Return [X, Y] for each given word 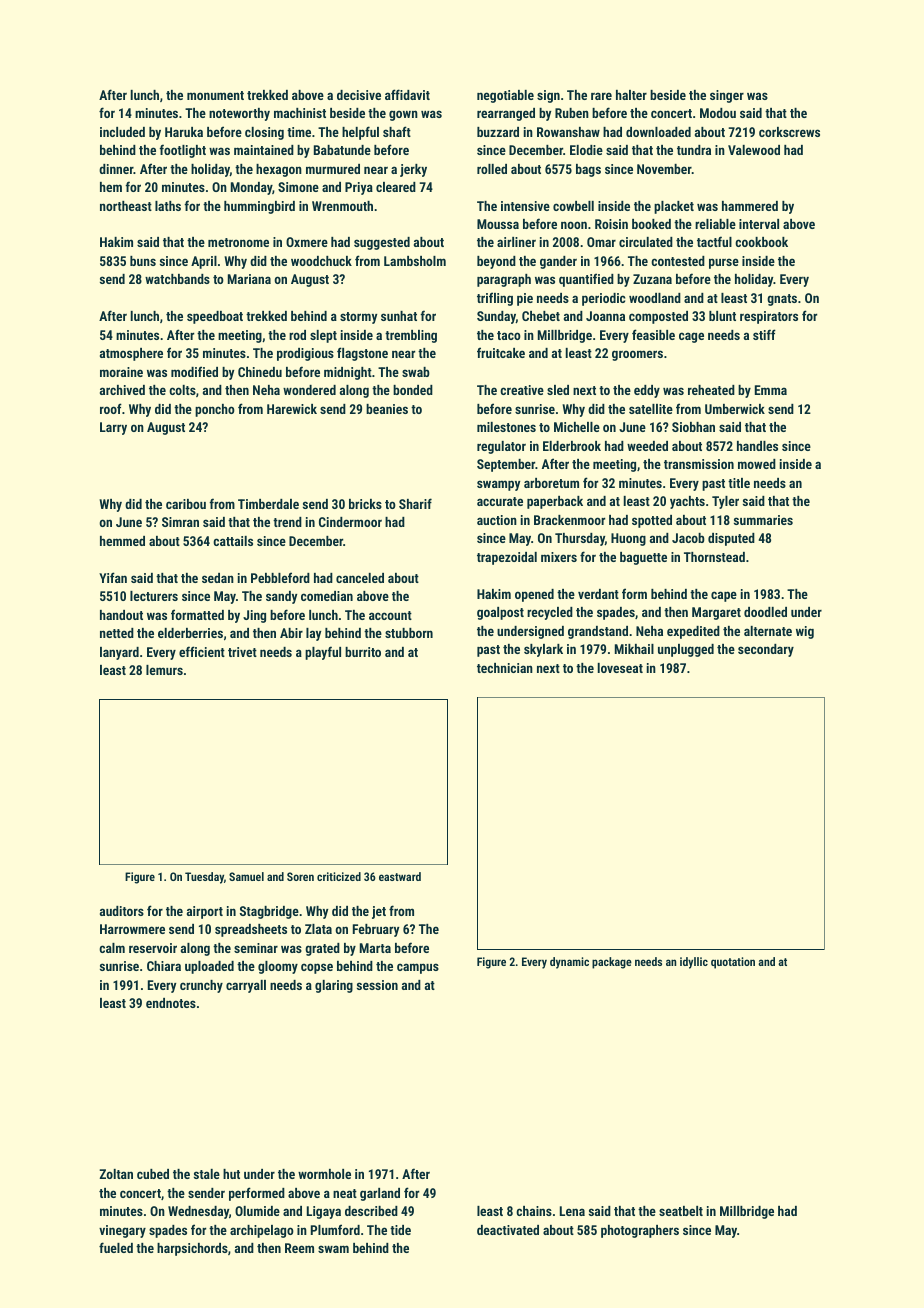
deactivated [508, 1230]
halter [631, 95]
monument [215, 95]
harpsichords [192, 1249]
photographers [640, 1231]
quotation [733, 963]
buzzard [498, 132]
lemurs [164, 670]
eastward [400, 876]
